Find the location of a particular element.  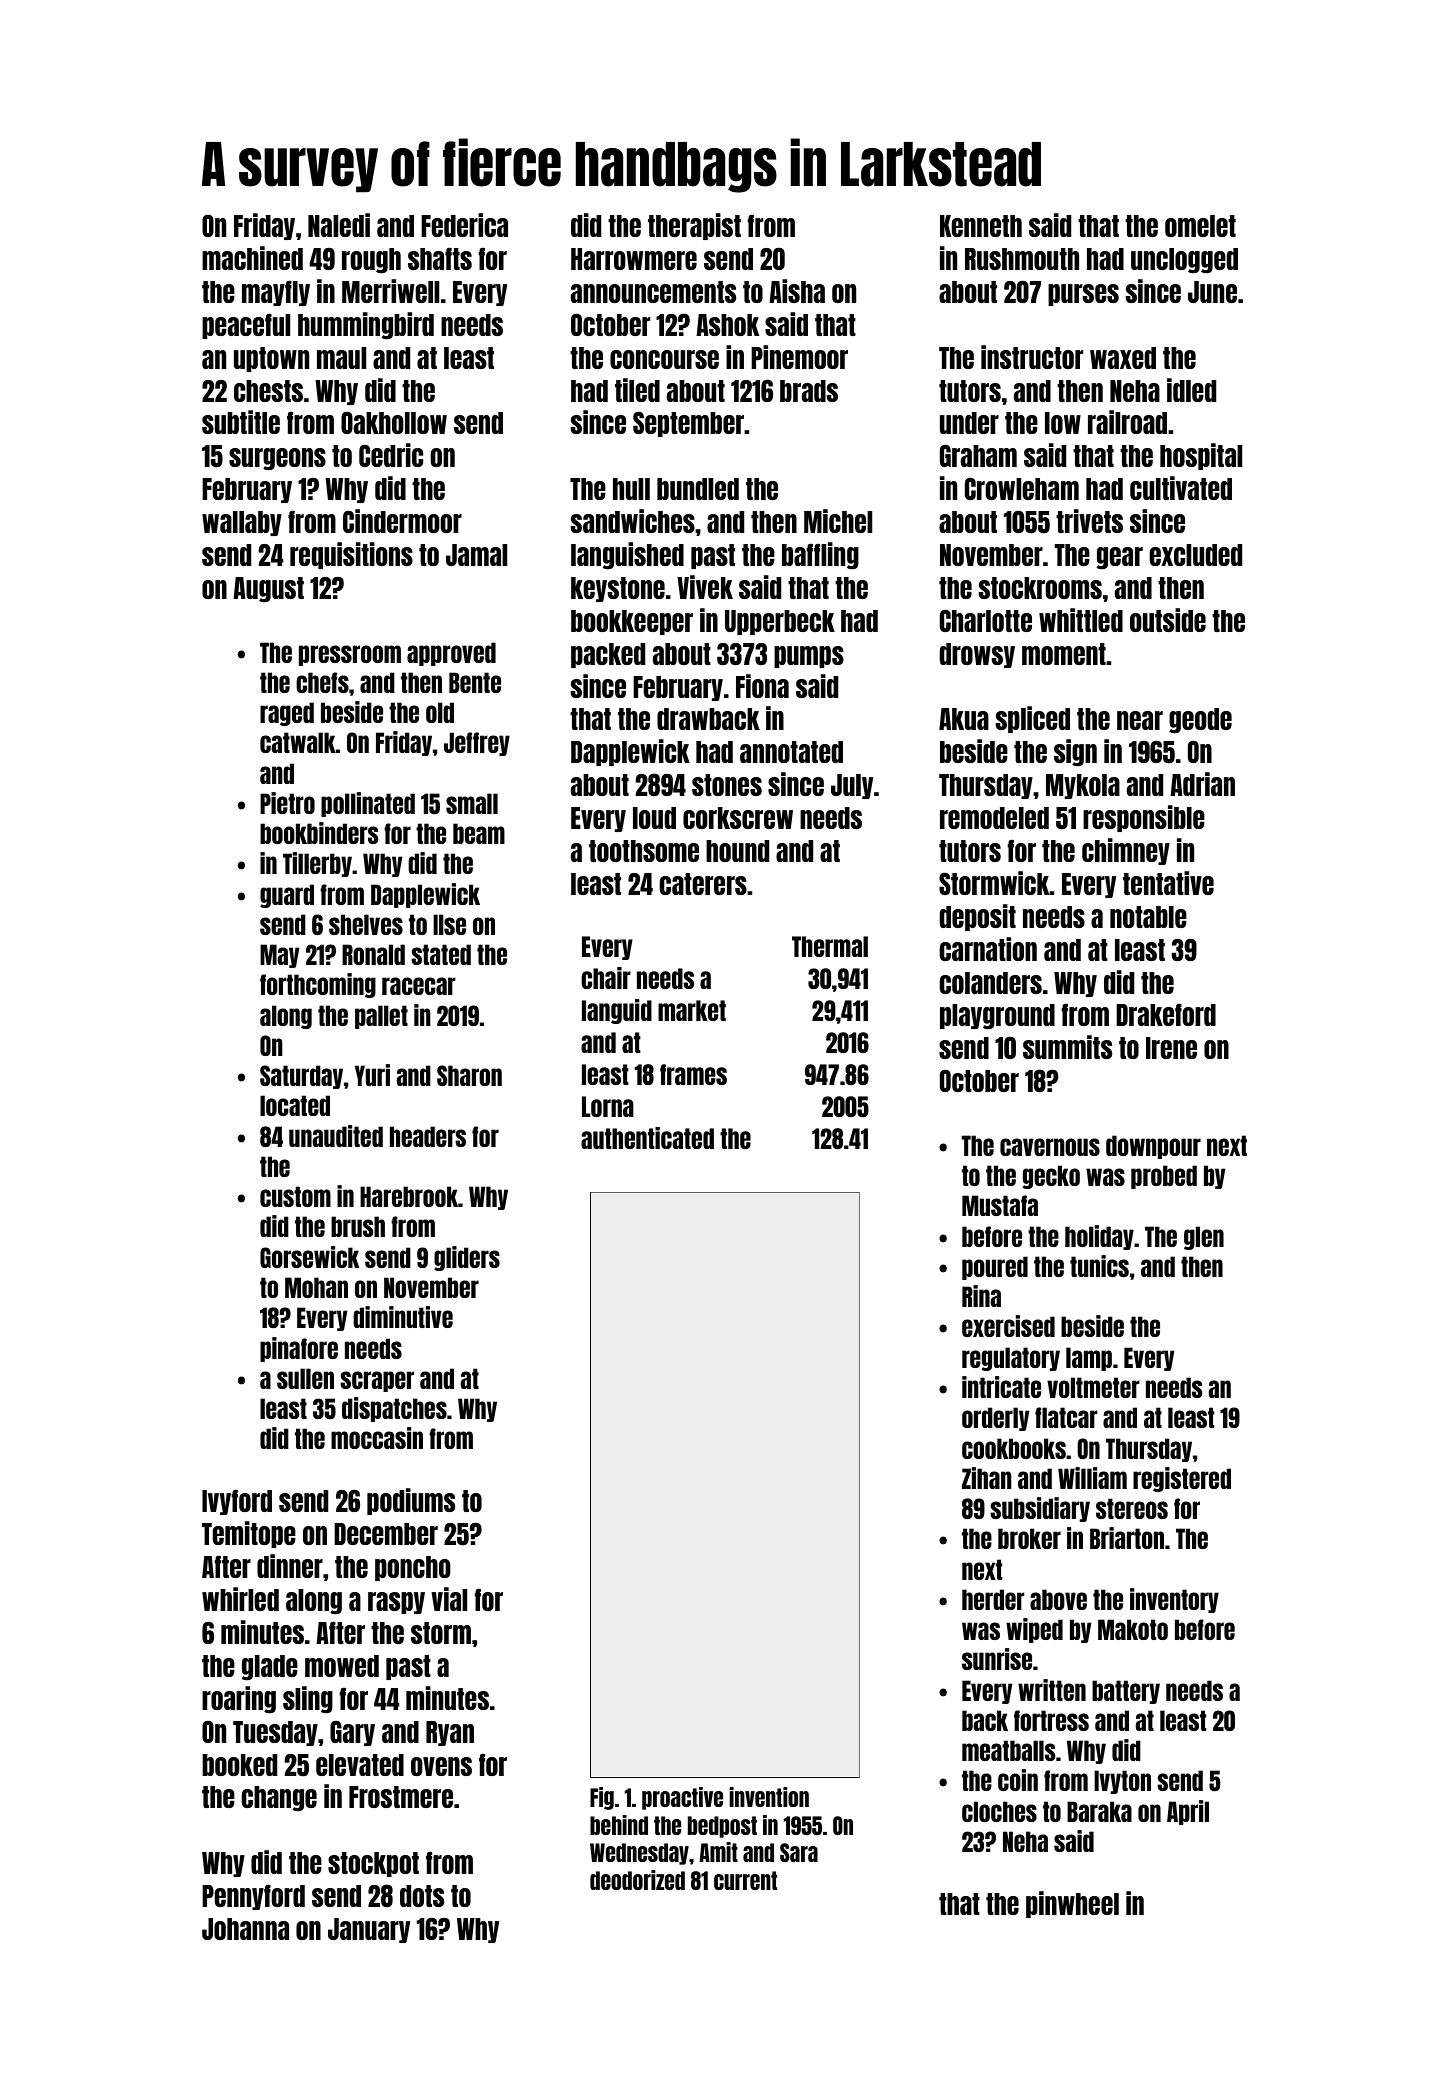

Fiona is located at coordinates (762, 686).
